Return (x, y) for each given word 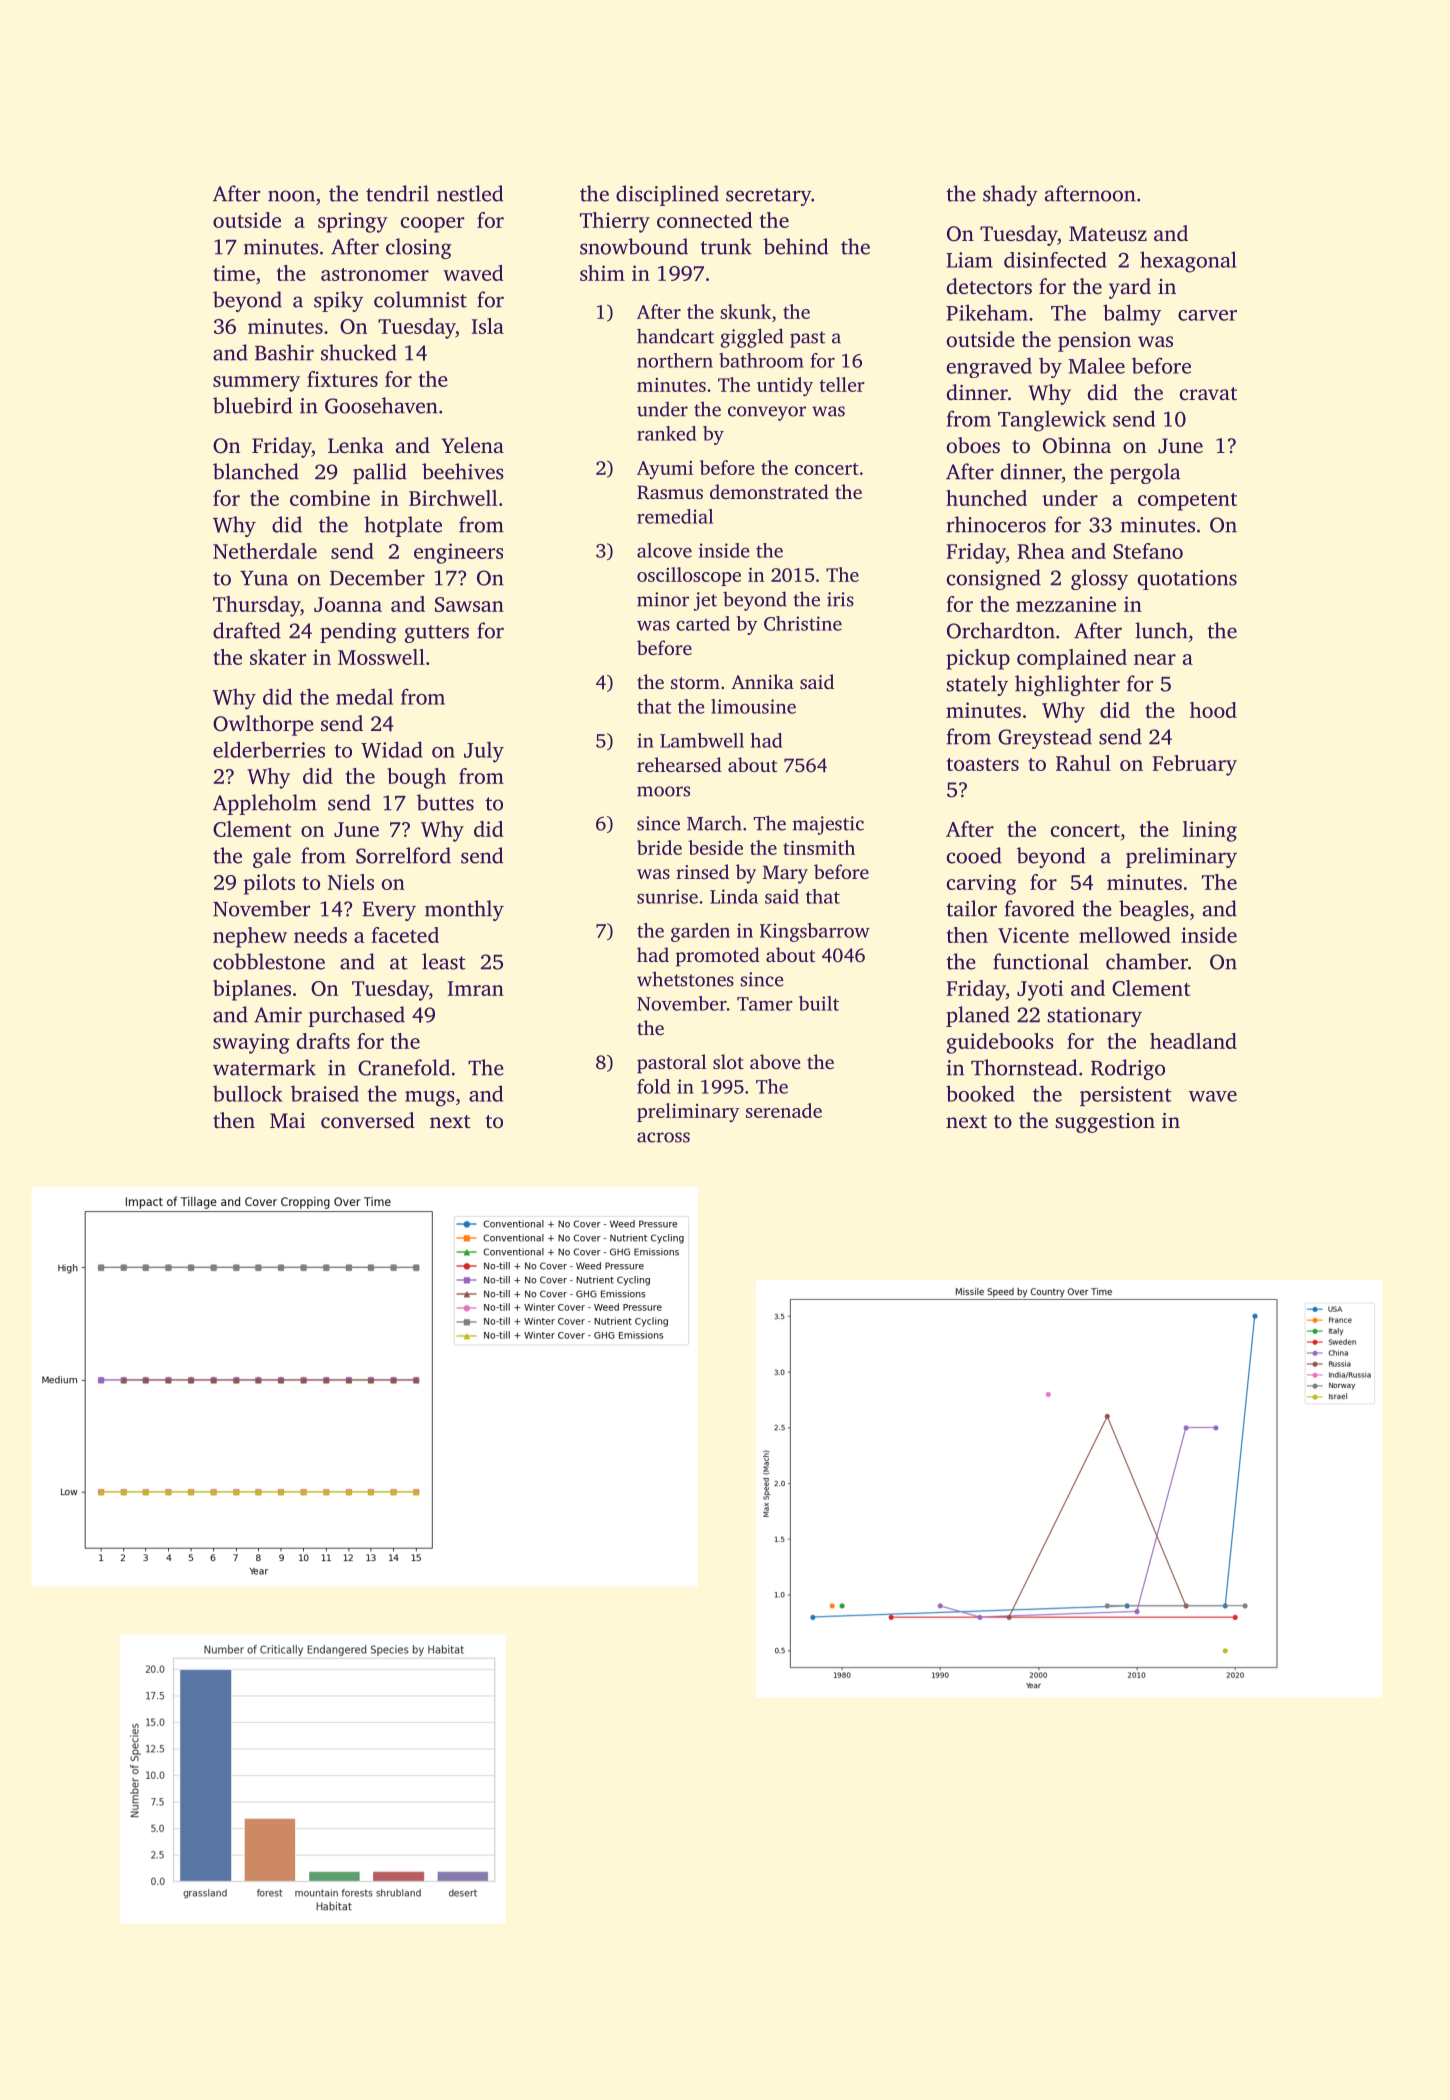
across (663, 1137)
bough (416, 778)
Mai (287, 1120)
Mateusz (1108, 233)
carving (981, 884)
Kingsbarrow (815, 932)
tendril (397, 193)
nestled (470, 193)
